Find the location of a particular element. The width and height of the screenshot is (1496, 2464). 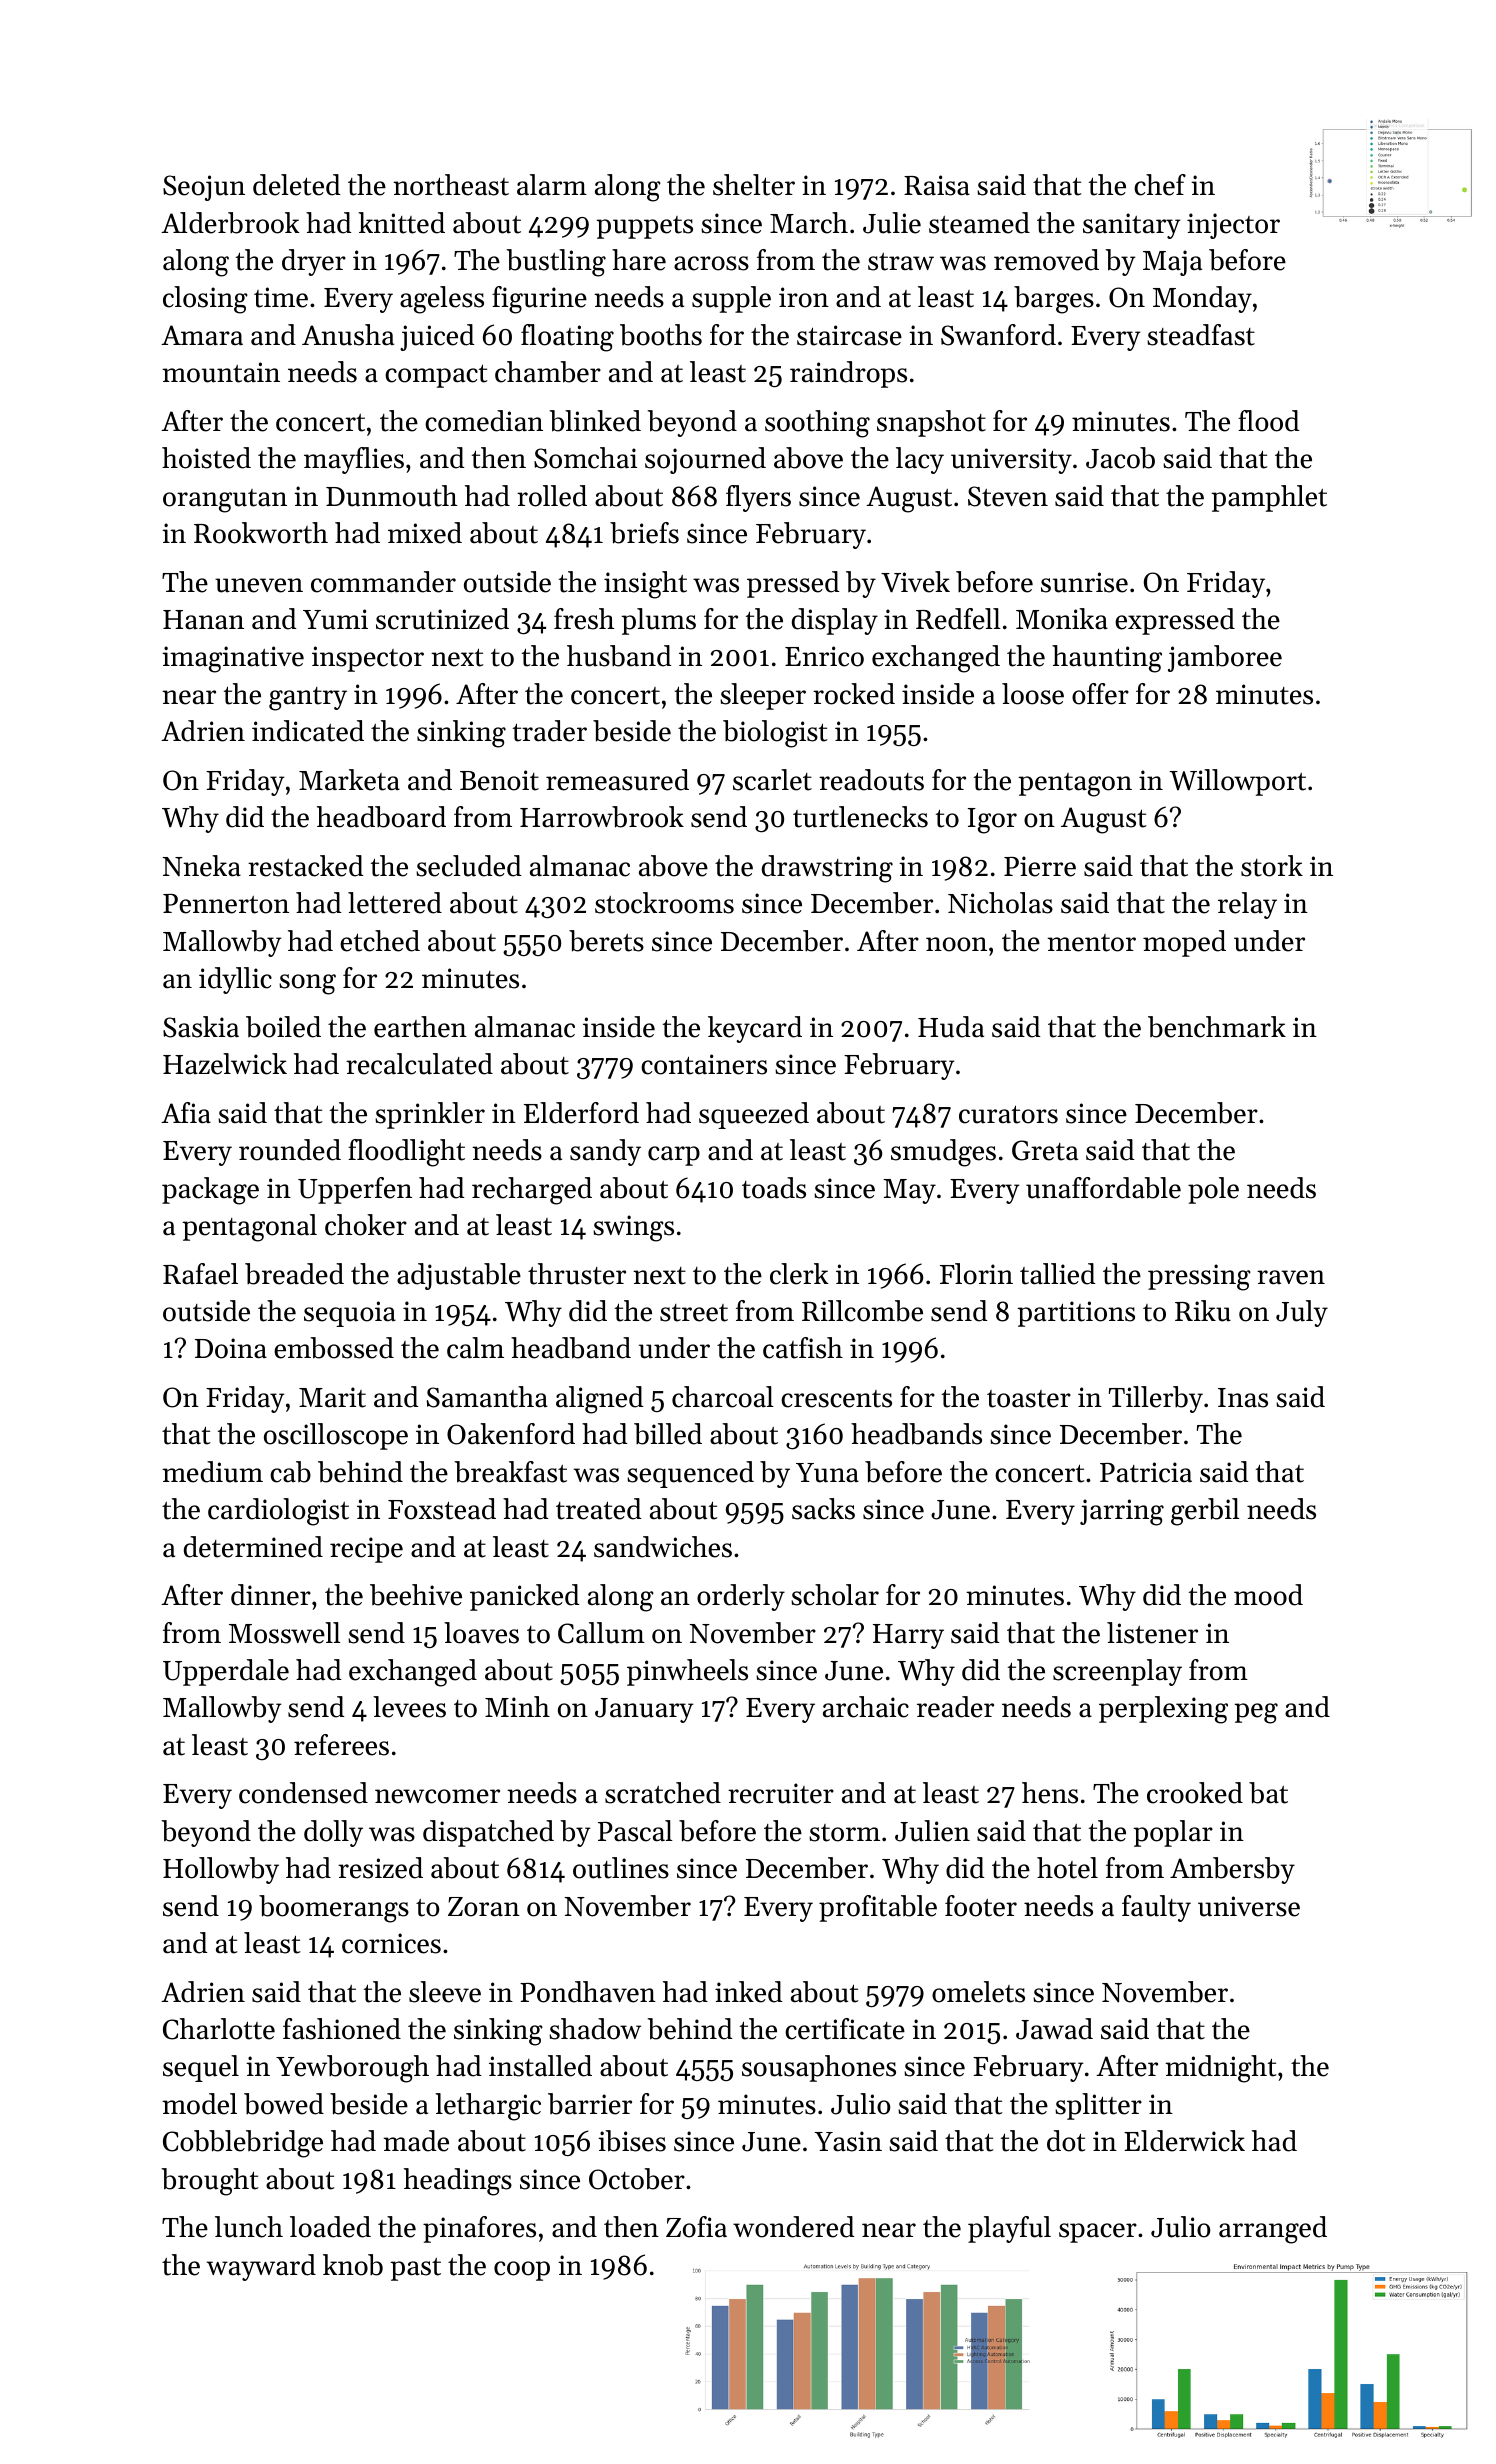

chef is located at coordinates (1160, 185).
